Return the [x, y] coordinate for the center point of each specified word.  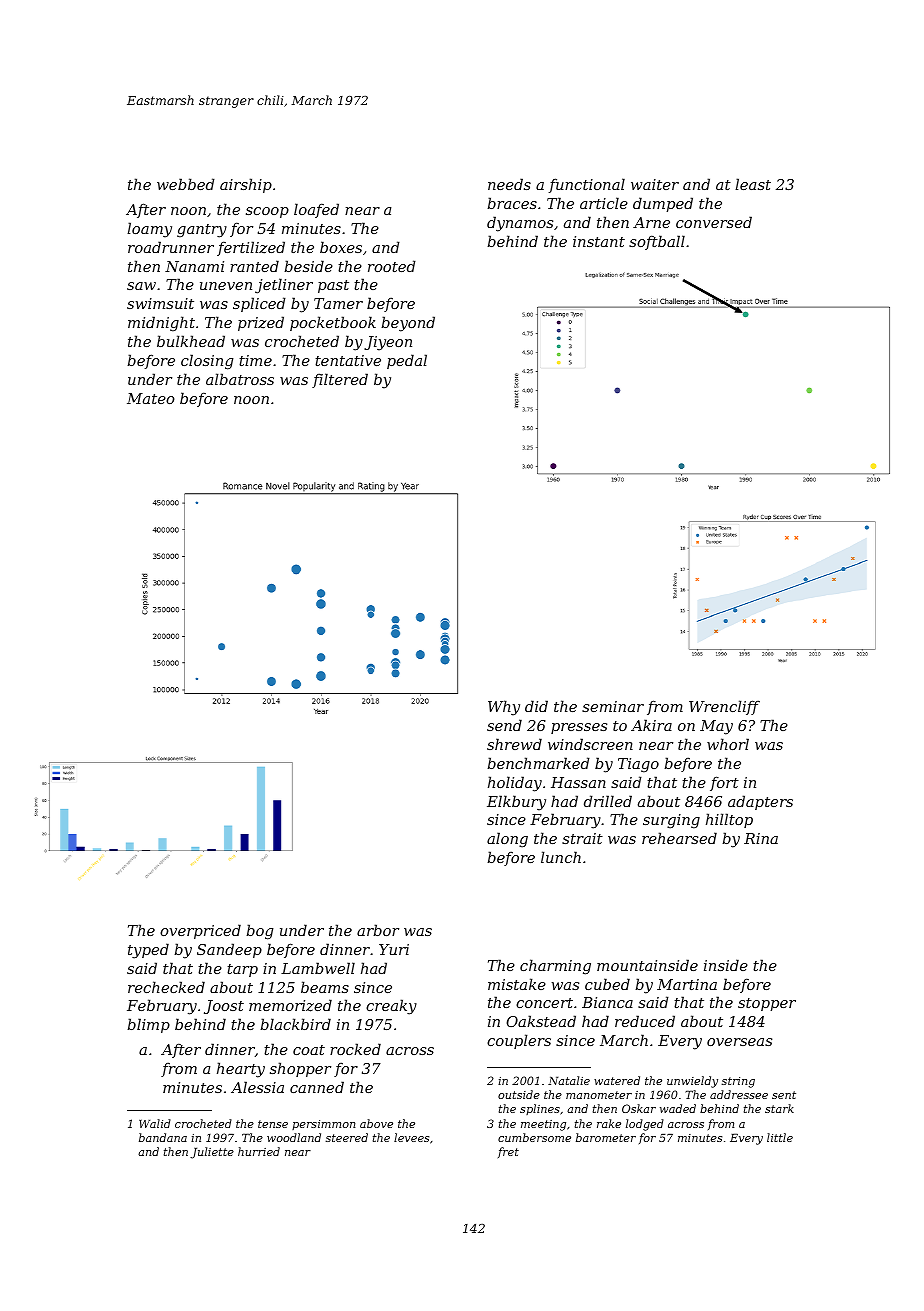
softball [657, 242]
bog [259, 932]
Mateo [151, 398]
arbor [378, 930]
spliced [259, 304]
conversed [714, 222]
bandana [163, 1137]
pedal [407, 361]
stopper [767, 1004]
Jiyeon [388, 343]
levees [411, 1137]
